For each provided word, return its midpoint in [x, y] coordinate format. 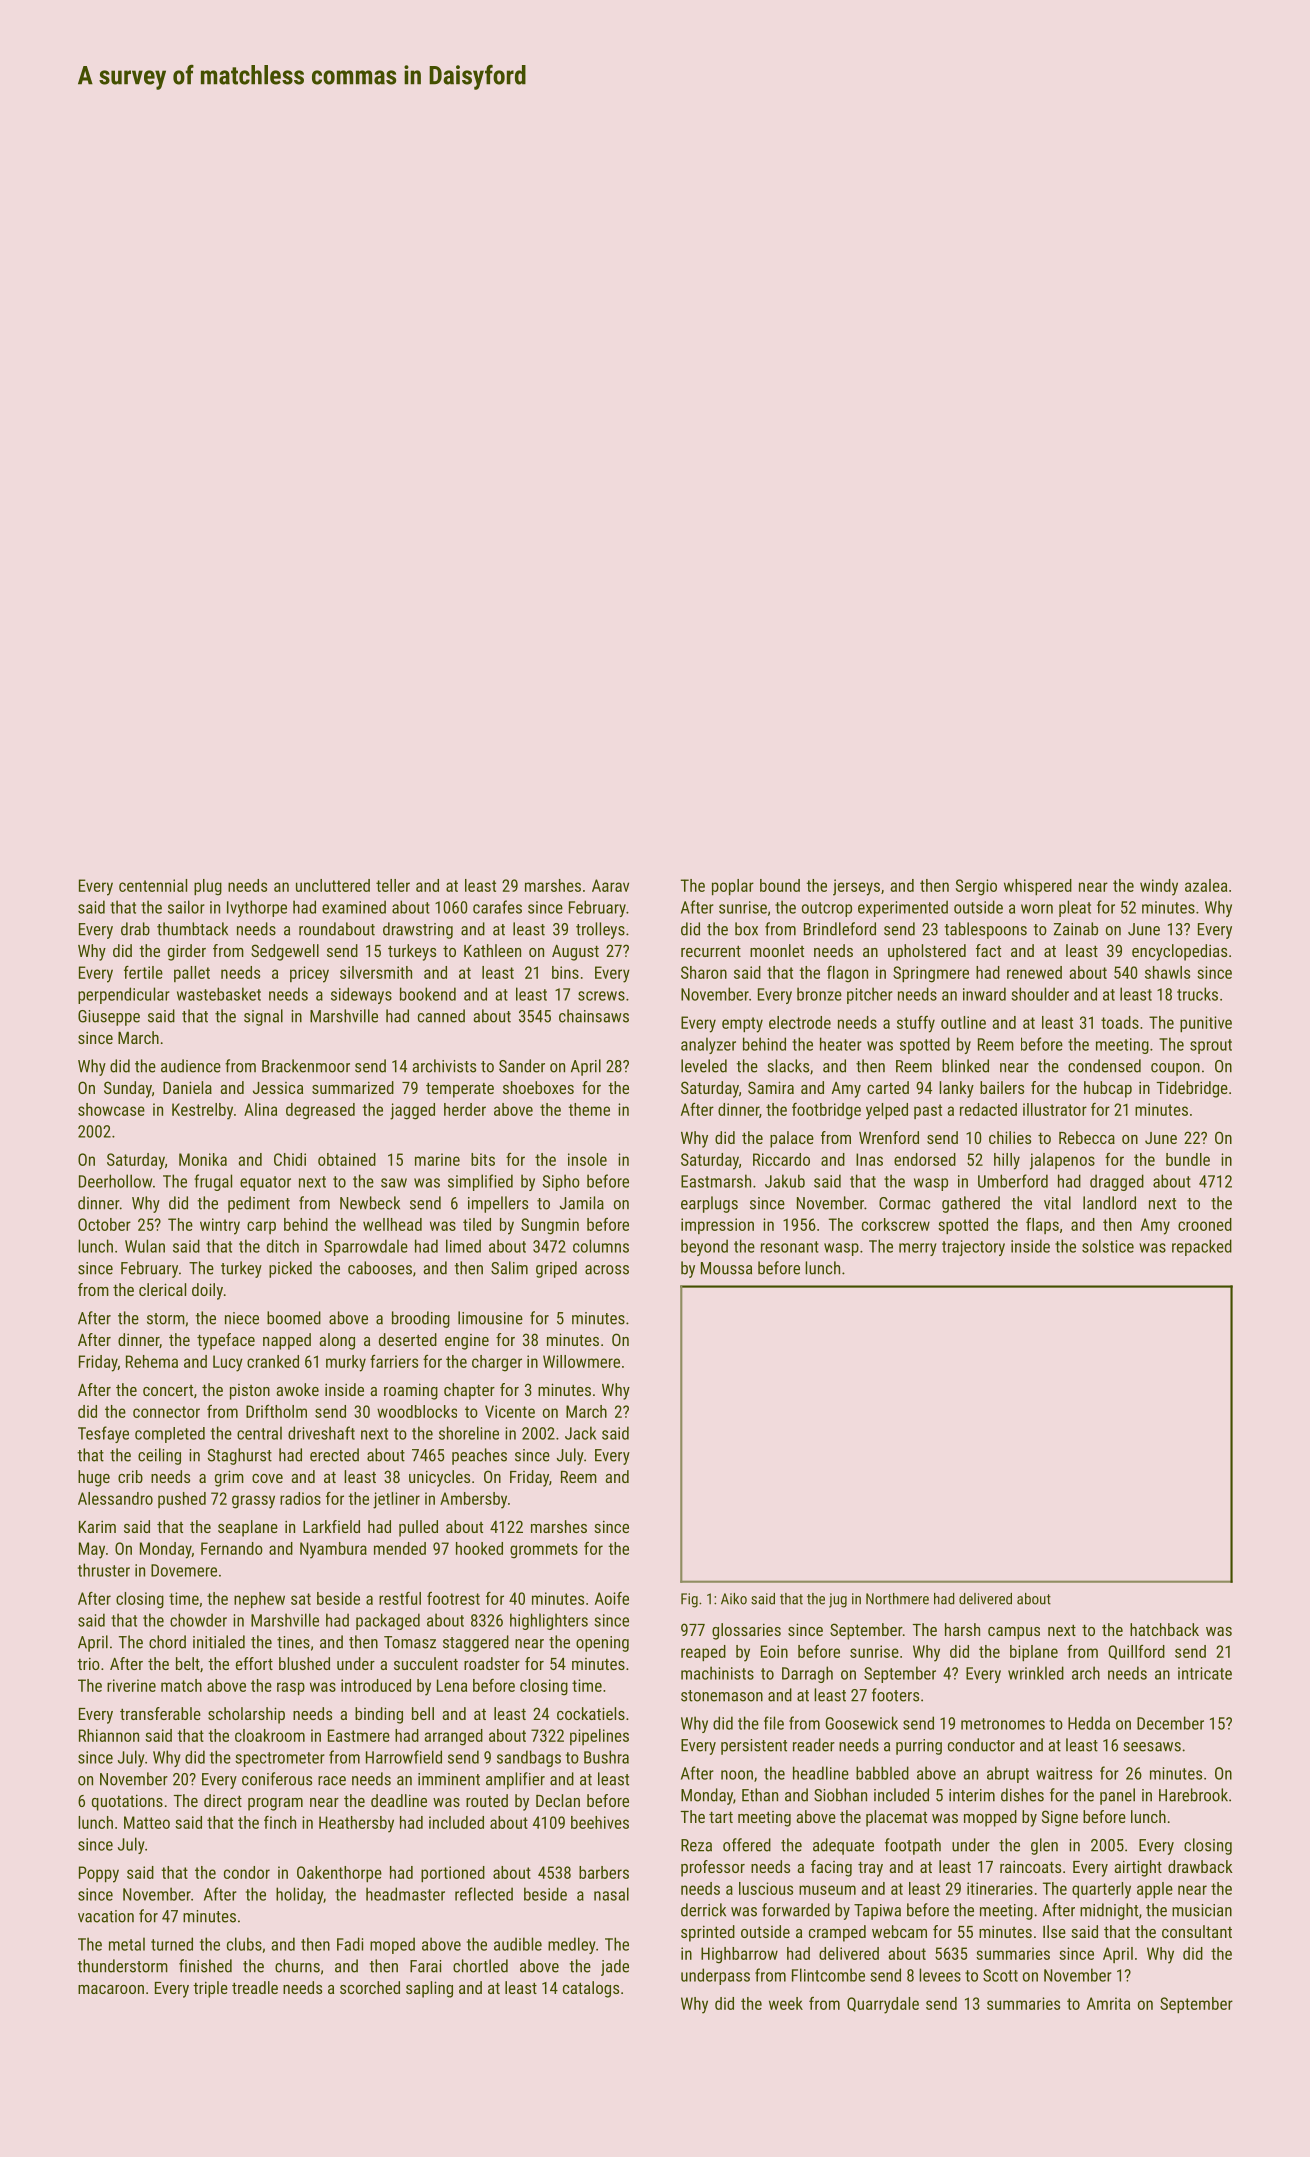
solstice [1108, 1246]
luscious [766, 1888]
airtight [1138, 1868]
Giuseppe [109, 1018]
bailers [1002, 1087]
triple [210, 1989]
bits [483, 1159]
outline [963, 1022]
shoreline [469, 1433]
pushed [182, 1500]
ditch [283, 1246]
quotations [127, 1802]
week [786, 2003]
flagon [847, 974]
